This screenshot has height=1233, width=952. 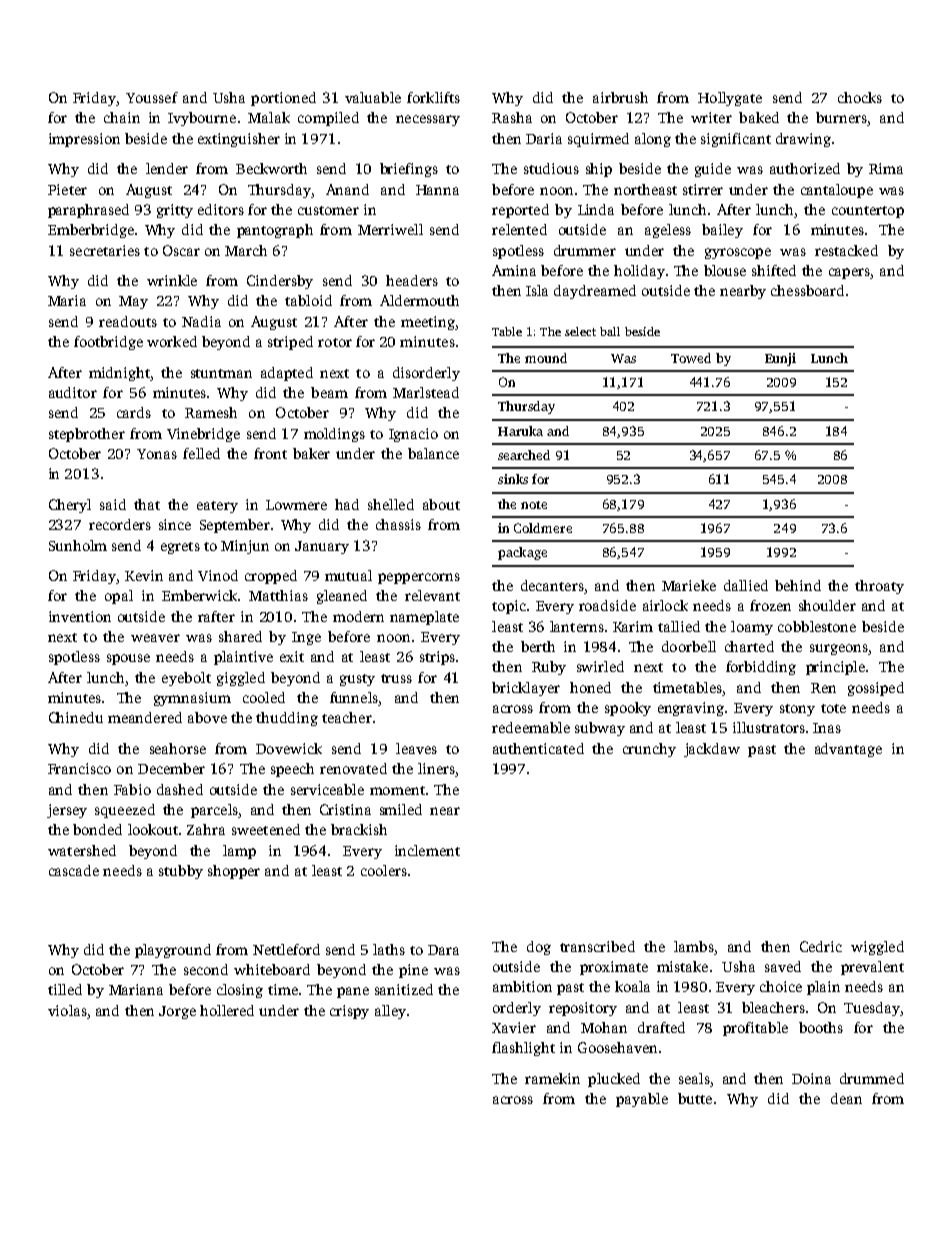 What do you see at coordinates (401, 809) in the screenshot?
I see `smiled` at bounding box center [401, 809].
